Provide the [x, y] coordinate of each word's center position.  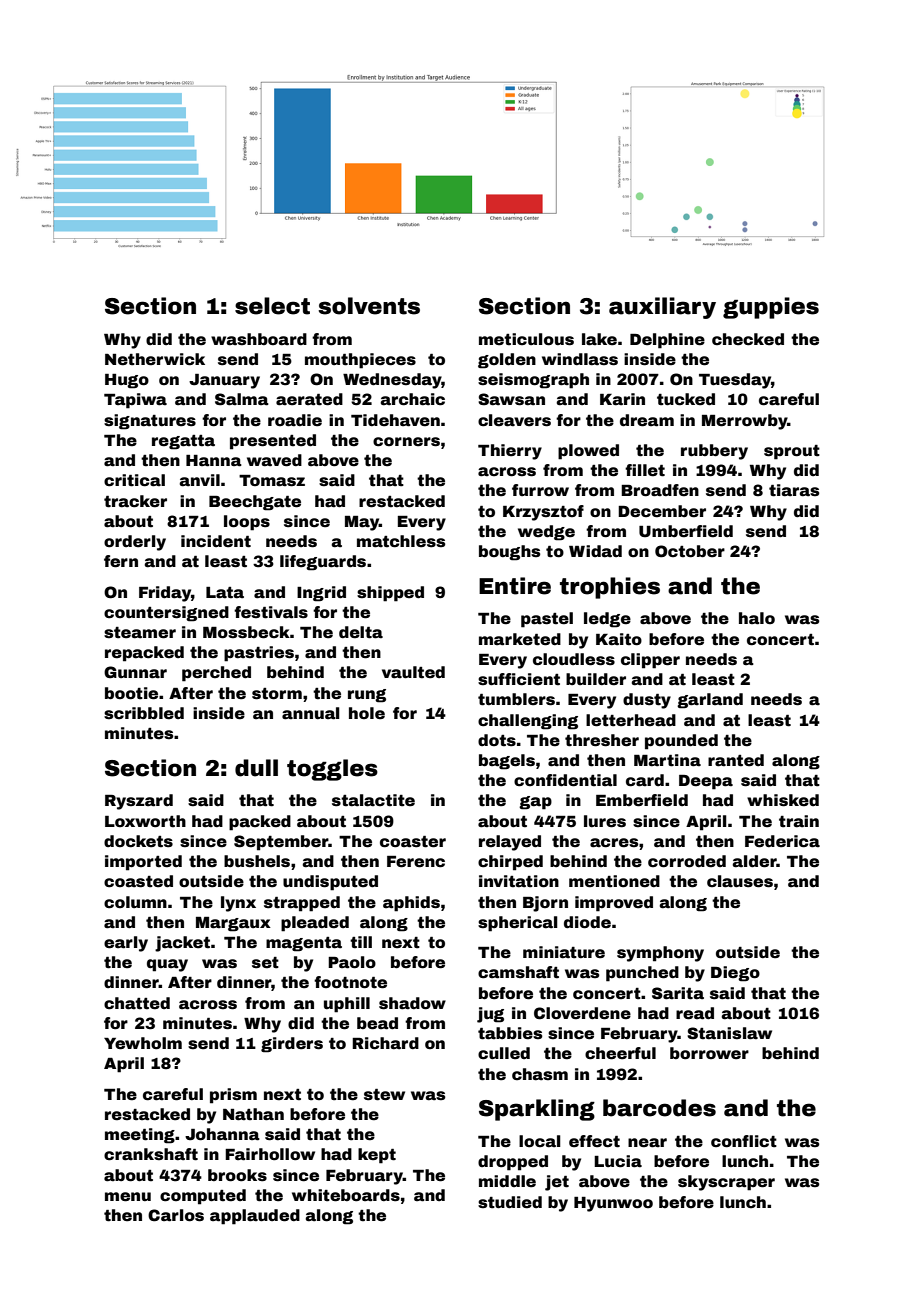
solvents [369, 306]
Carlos [176, 1215]
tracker [135, 501]
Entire [515, 586]
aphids [411, 904]
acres [614, 843]
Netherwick [155, 359]
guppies [771, 308]
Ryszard [139, 802]
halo [757, 618]
